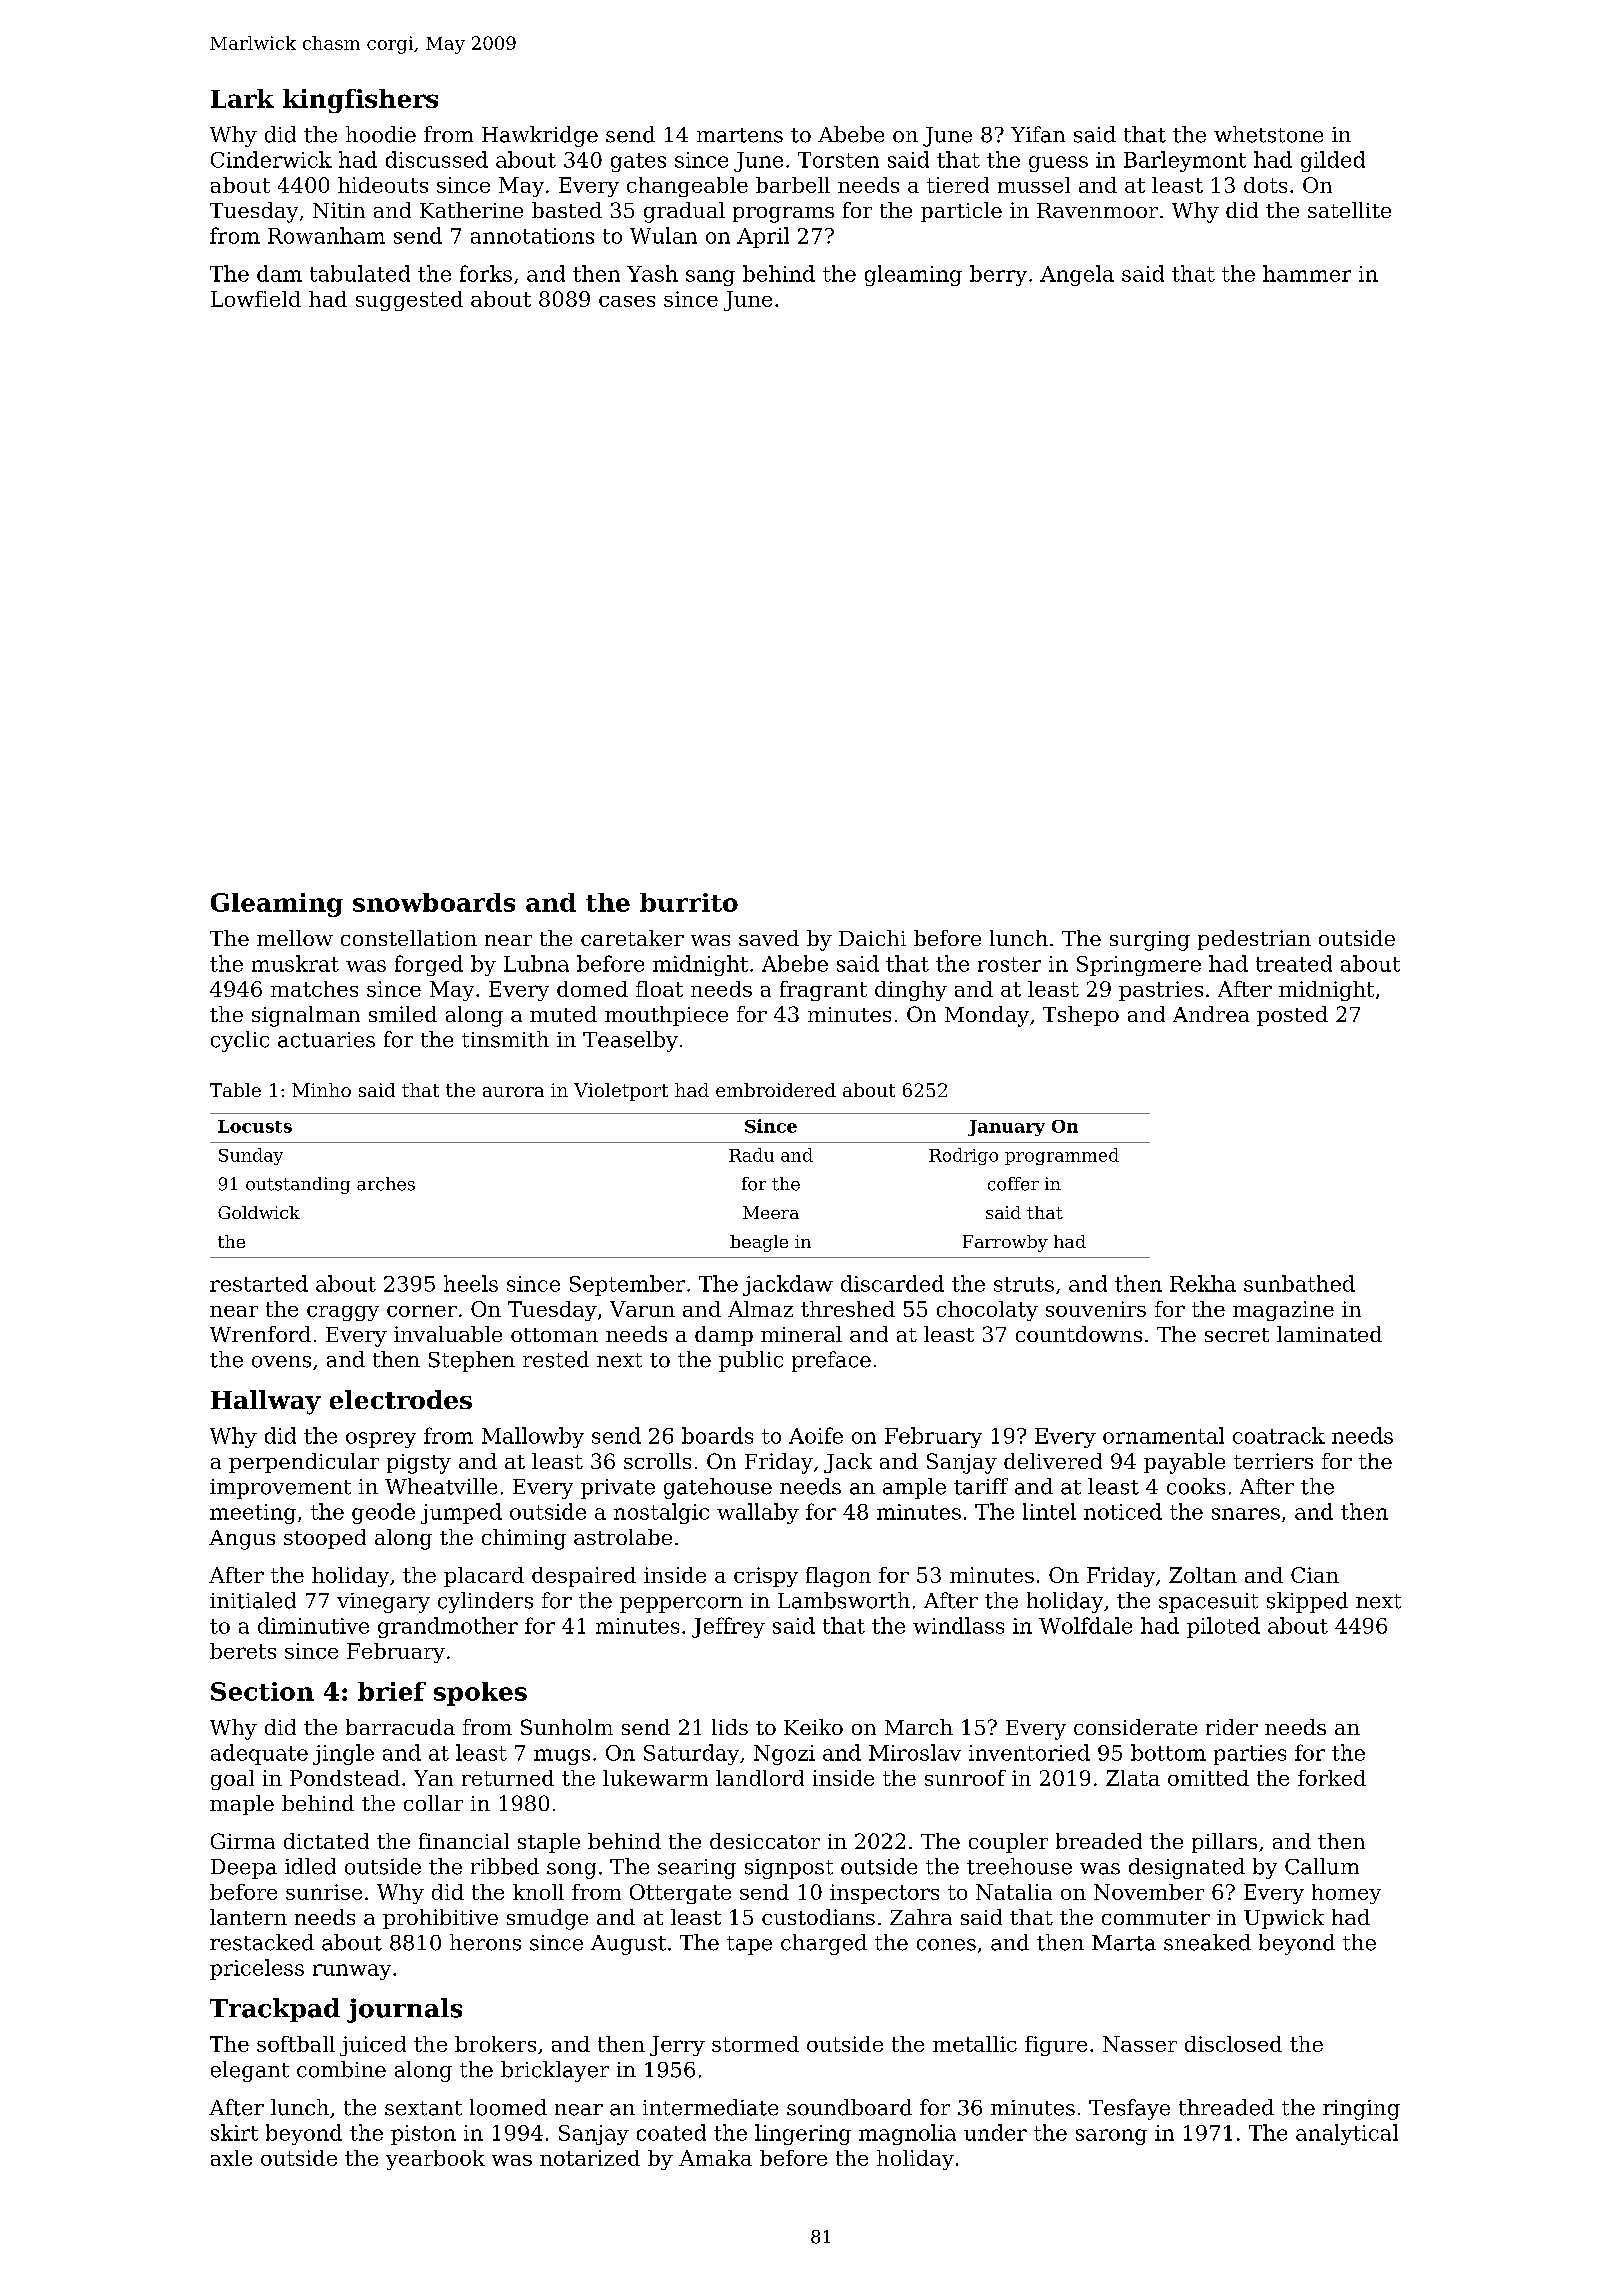  Describe the element at coordinates (914, 1488) in the screenshot. I see `ample` at that location.
